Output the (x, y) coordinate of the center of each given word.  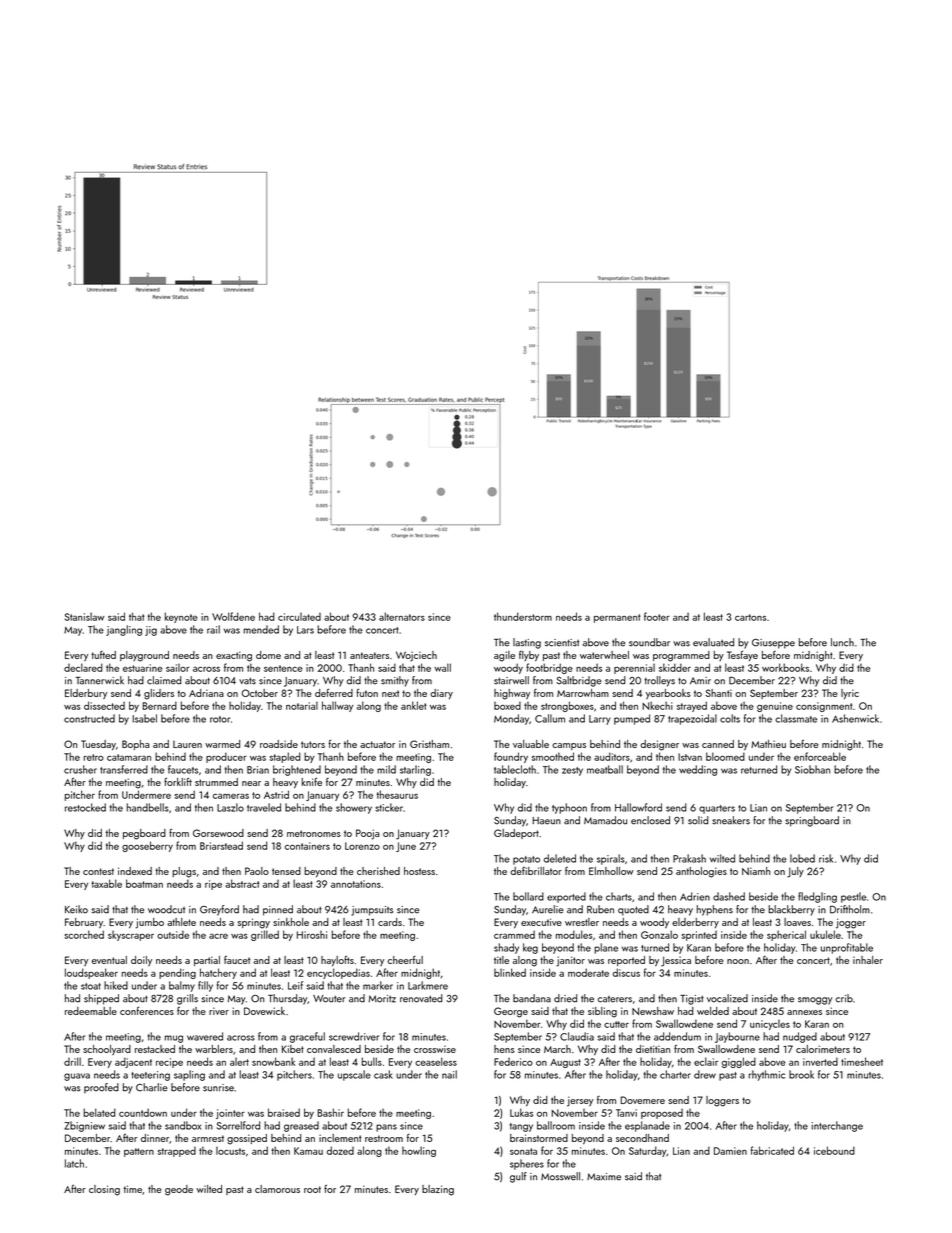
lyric (850, 694)
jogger (851, 923)
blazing (438, 1190)
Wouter (329, 999)
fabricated (772, 1150)
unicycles (770, 1025)
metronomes (314, 833)
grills (187, 999)
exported (566, 897)
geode (179, 1190)
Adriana (206, 693)
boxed (507, 705)
